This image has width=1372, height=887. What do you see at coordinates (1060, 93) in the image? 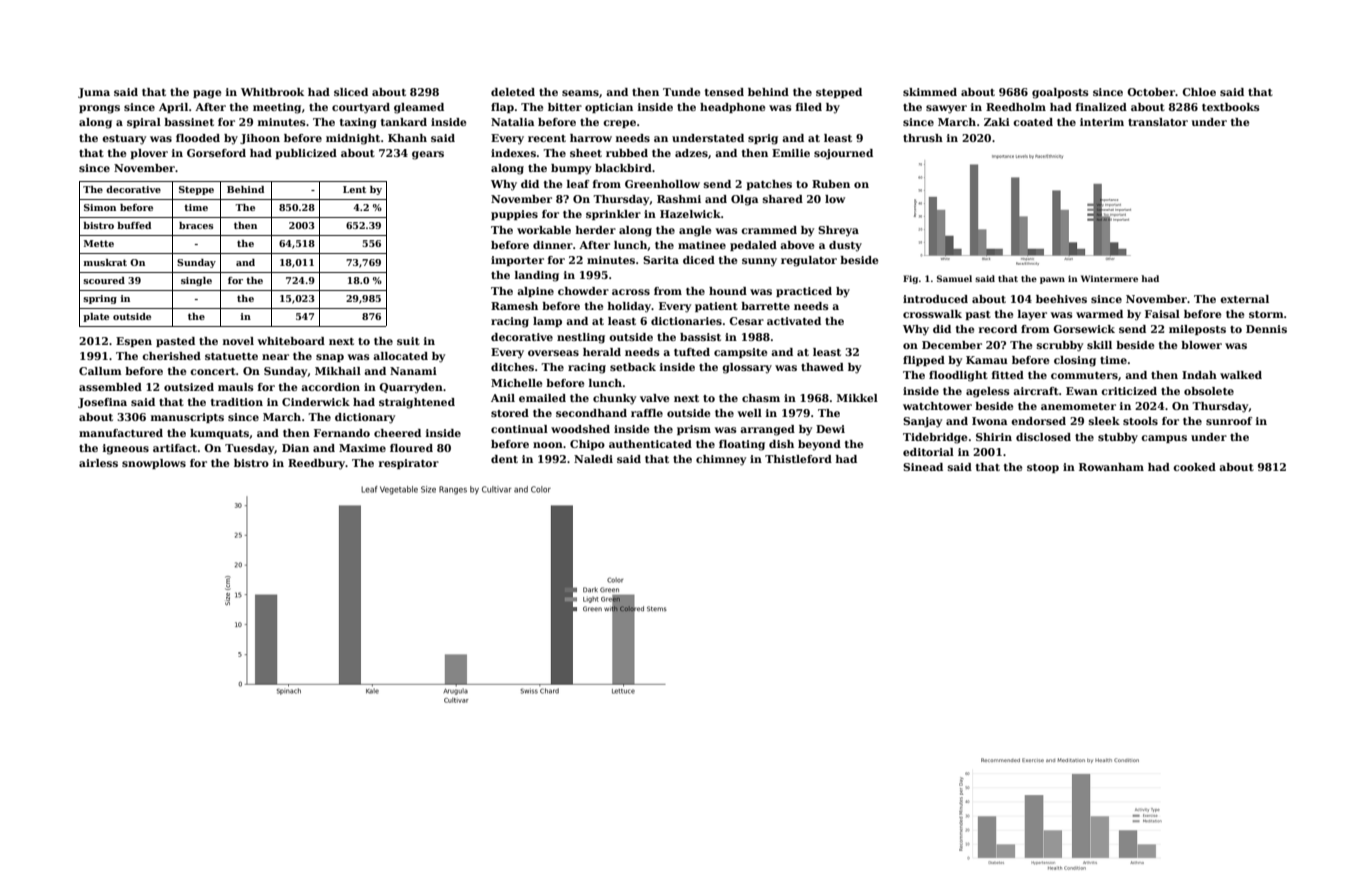
I see `goalposts` at bounding box center [1060, 93].
